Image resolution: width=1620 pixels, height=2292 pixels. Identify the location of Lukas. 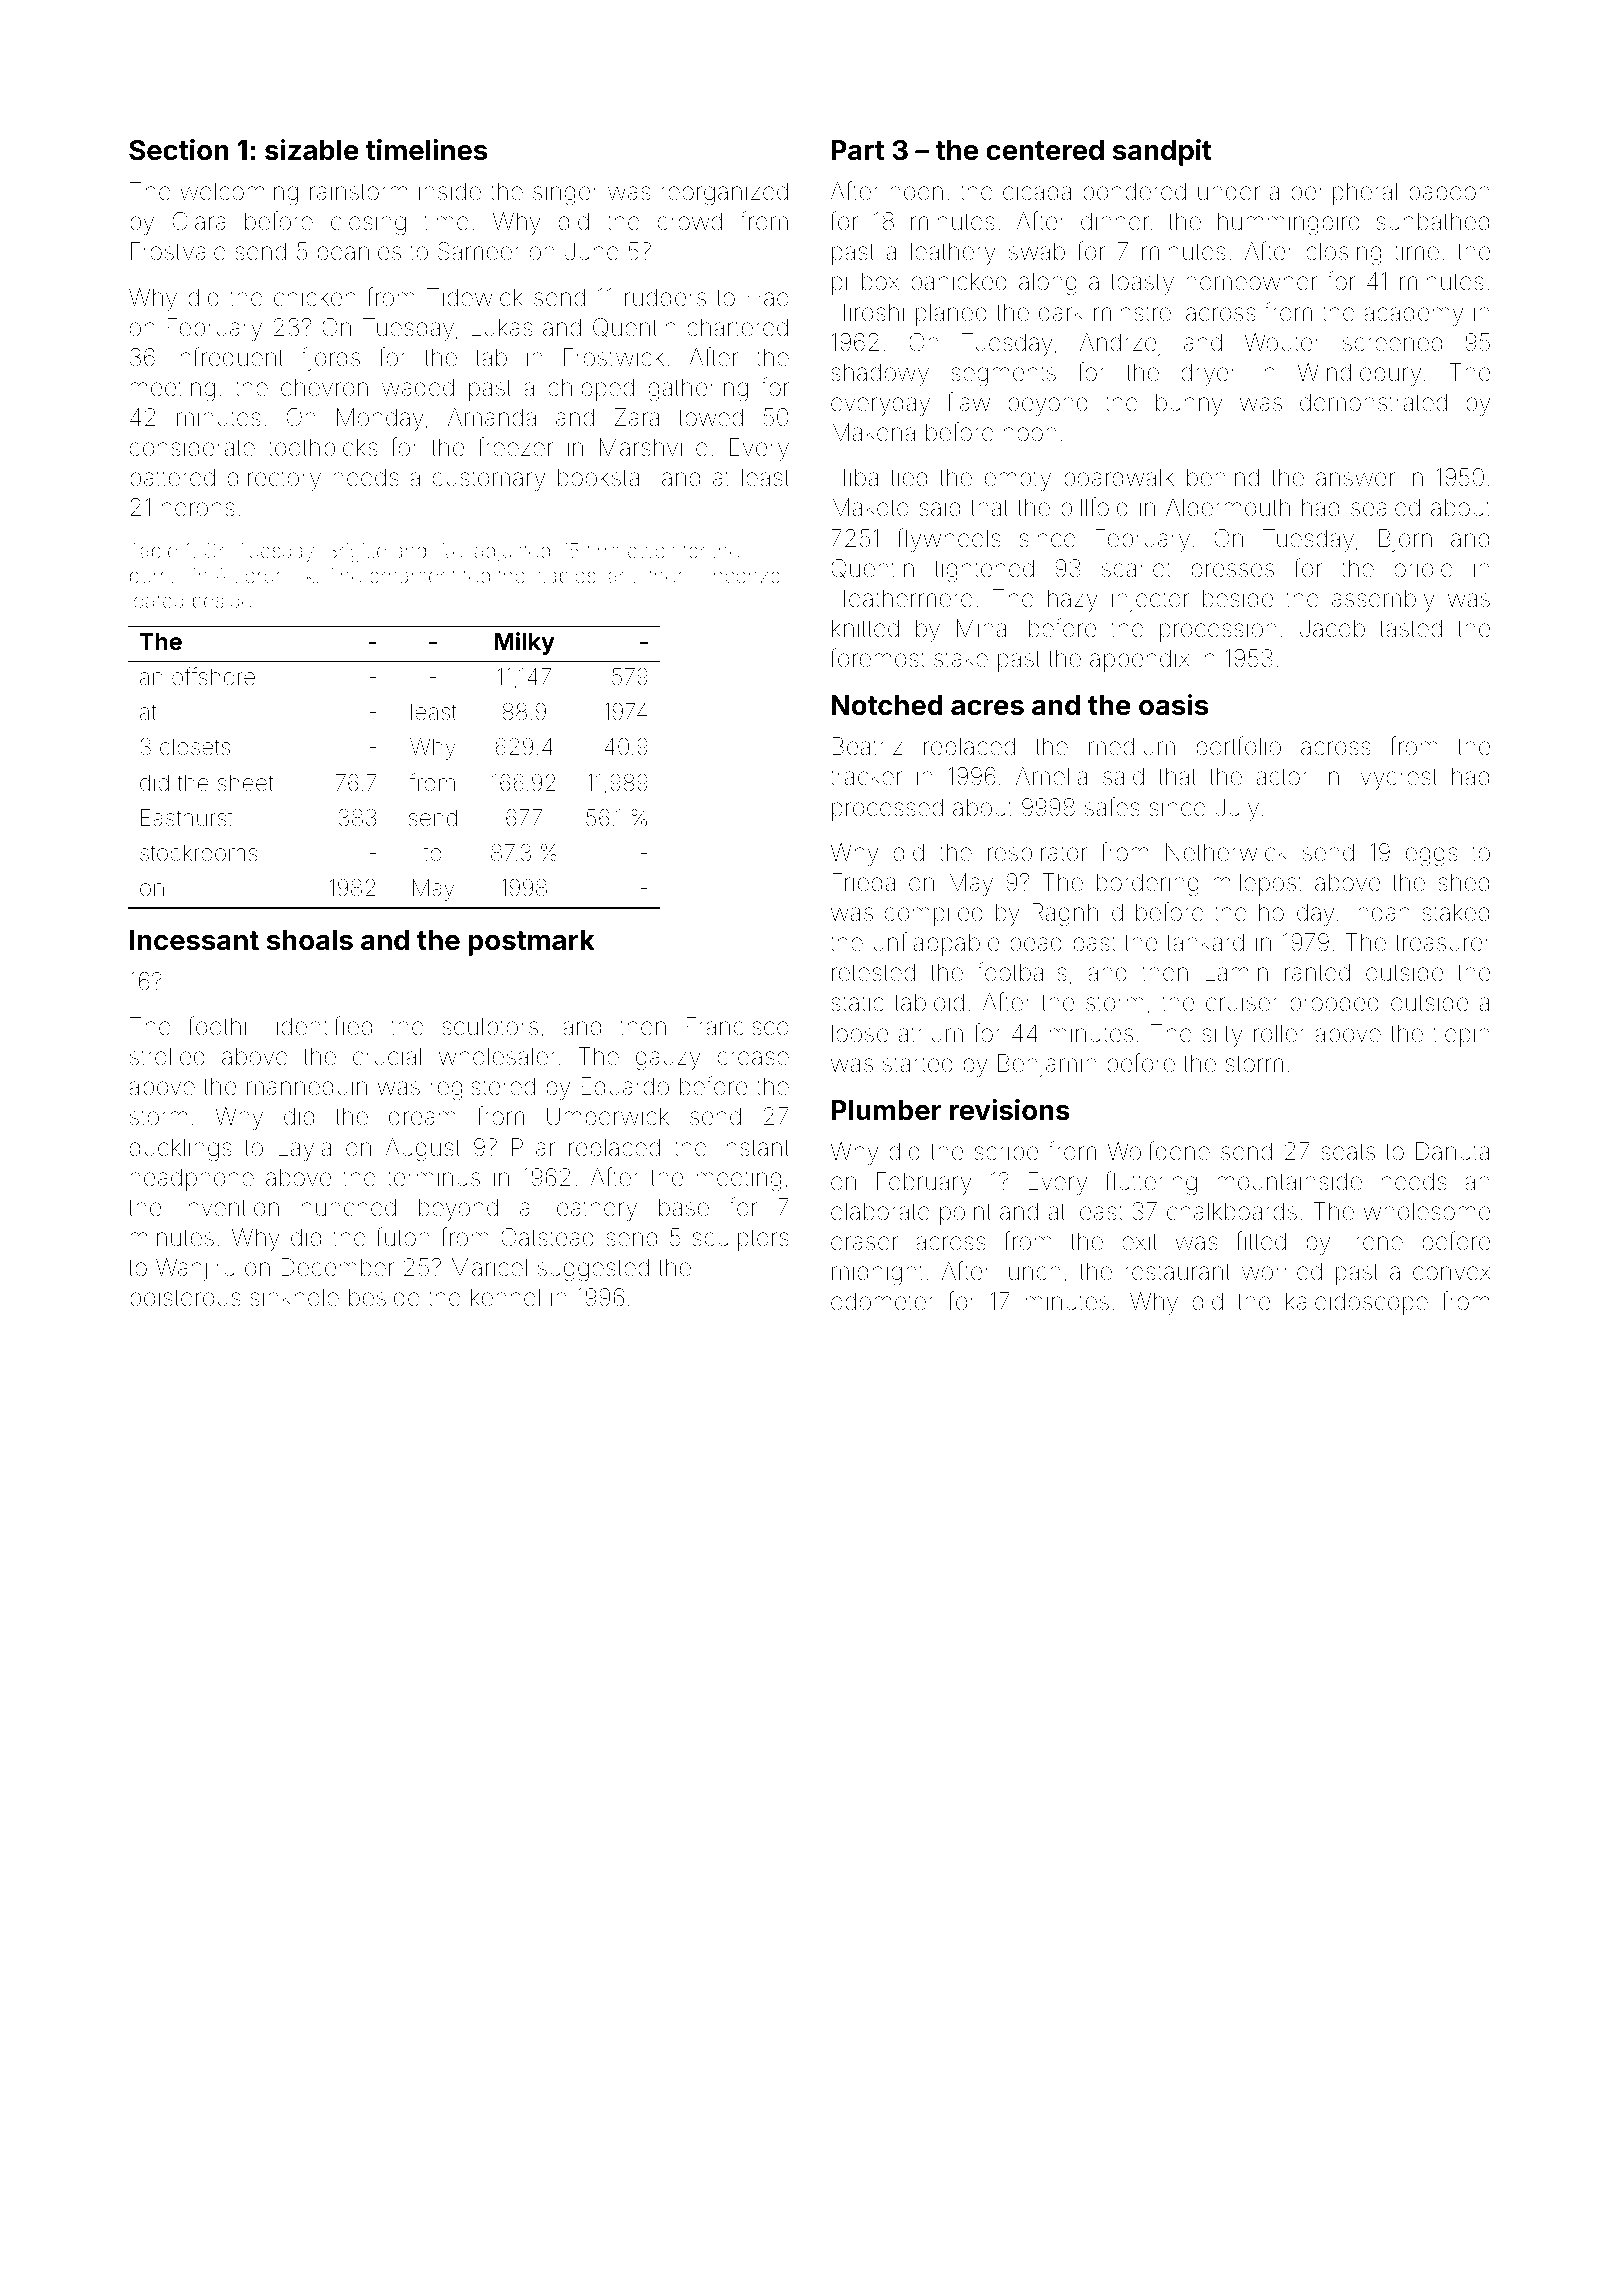
(501, 327).
